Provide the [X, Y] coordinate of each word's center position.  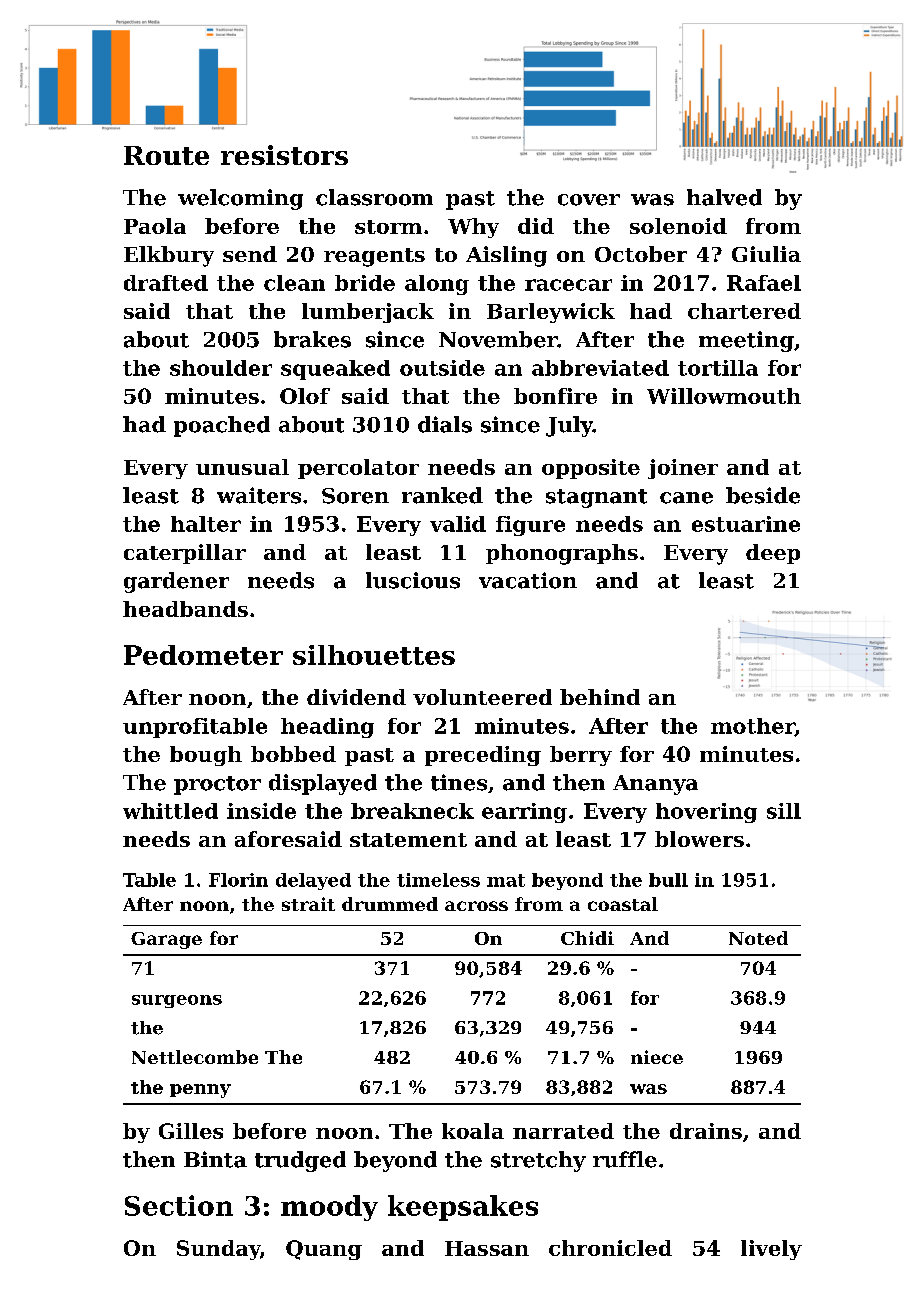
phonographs [562, 554]
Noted [758, 938]
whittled [170, 811]
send [250, 254]
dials [445, 424]
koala [473, 1131]
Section [179, 1205]
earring [524, 813]
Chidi [587, 938]
